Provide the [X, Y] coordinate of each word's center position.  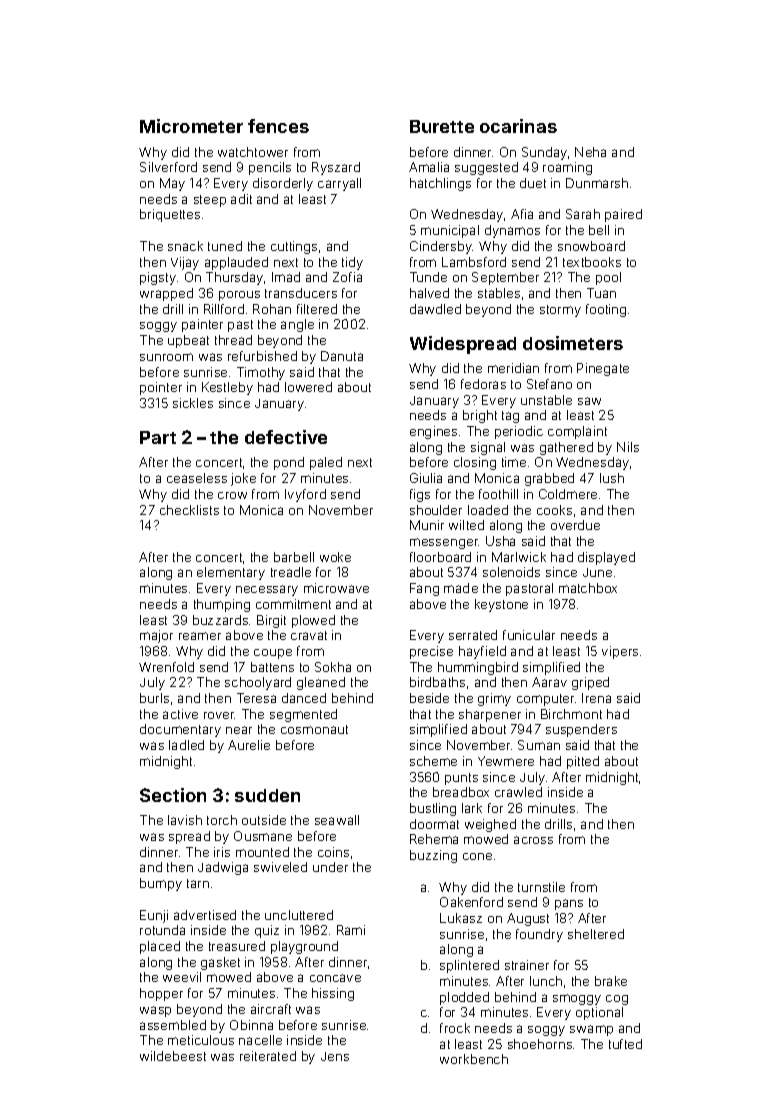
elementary [231, 573]
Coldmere [568, 494]
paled [326, 463]
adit [241, 199]
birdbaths [437, 682]
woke [335, 557]
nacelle [260, 1040]
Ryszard [336, 168]
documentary [180, 730]
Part [158, 437]
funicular [529, 635]
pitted [583, 762]
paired [623, 215]
